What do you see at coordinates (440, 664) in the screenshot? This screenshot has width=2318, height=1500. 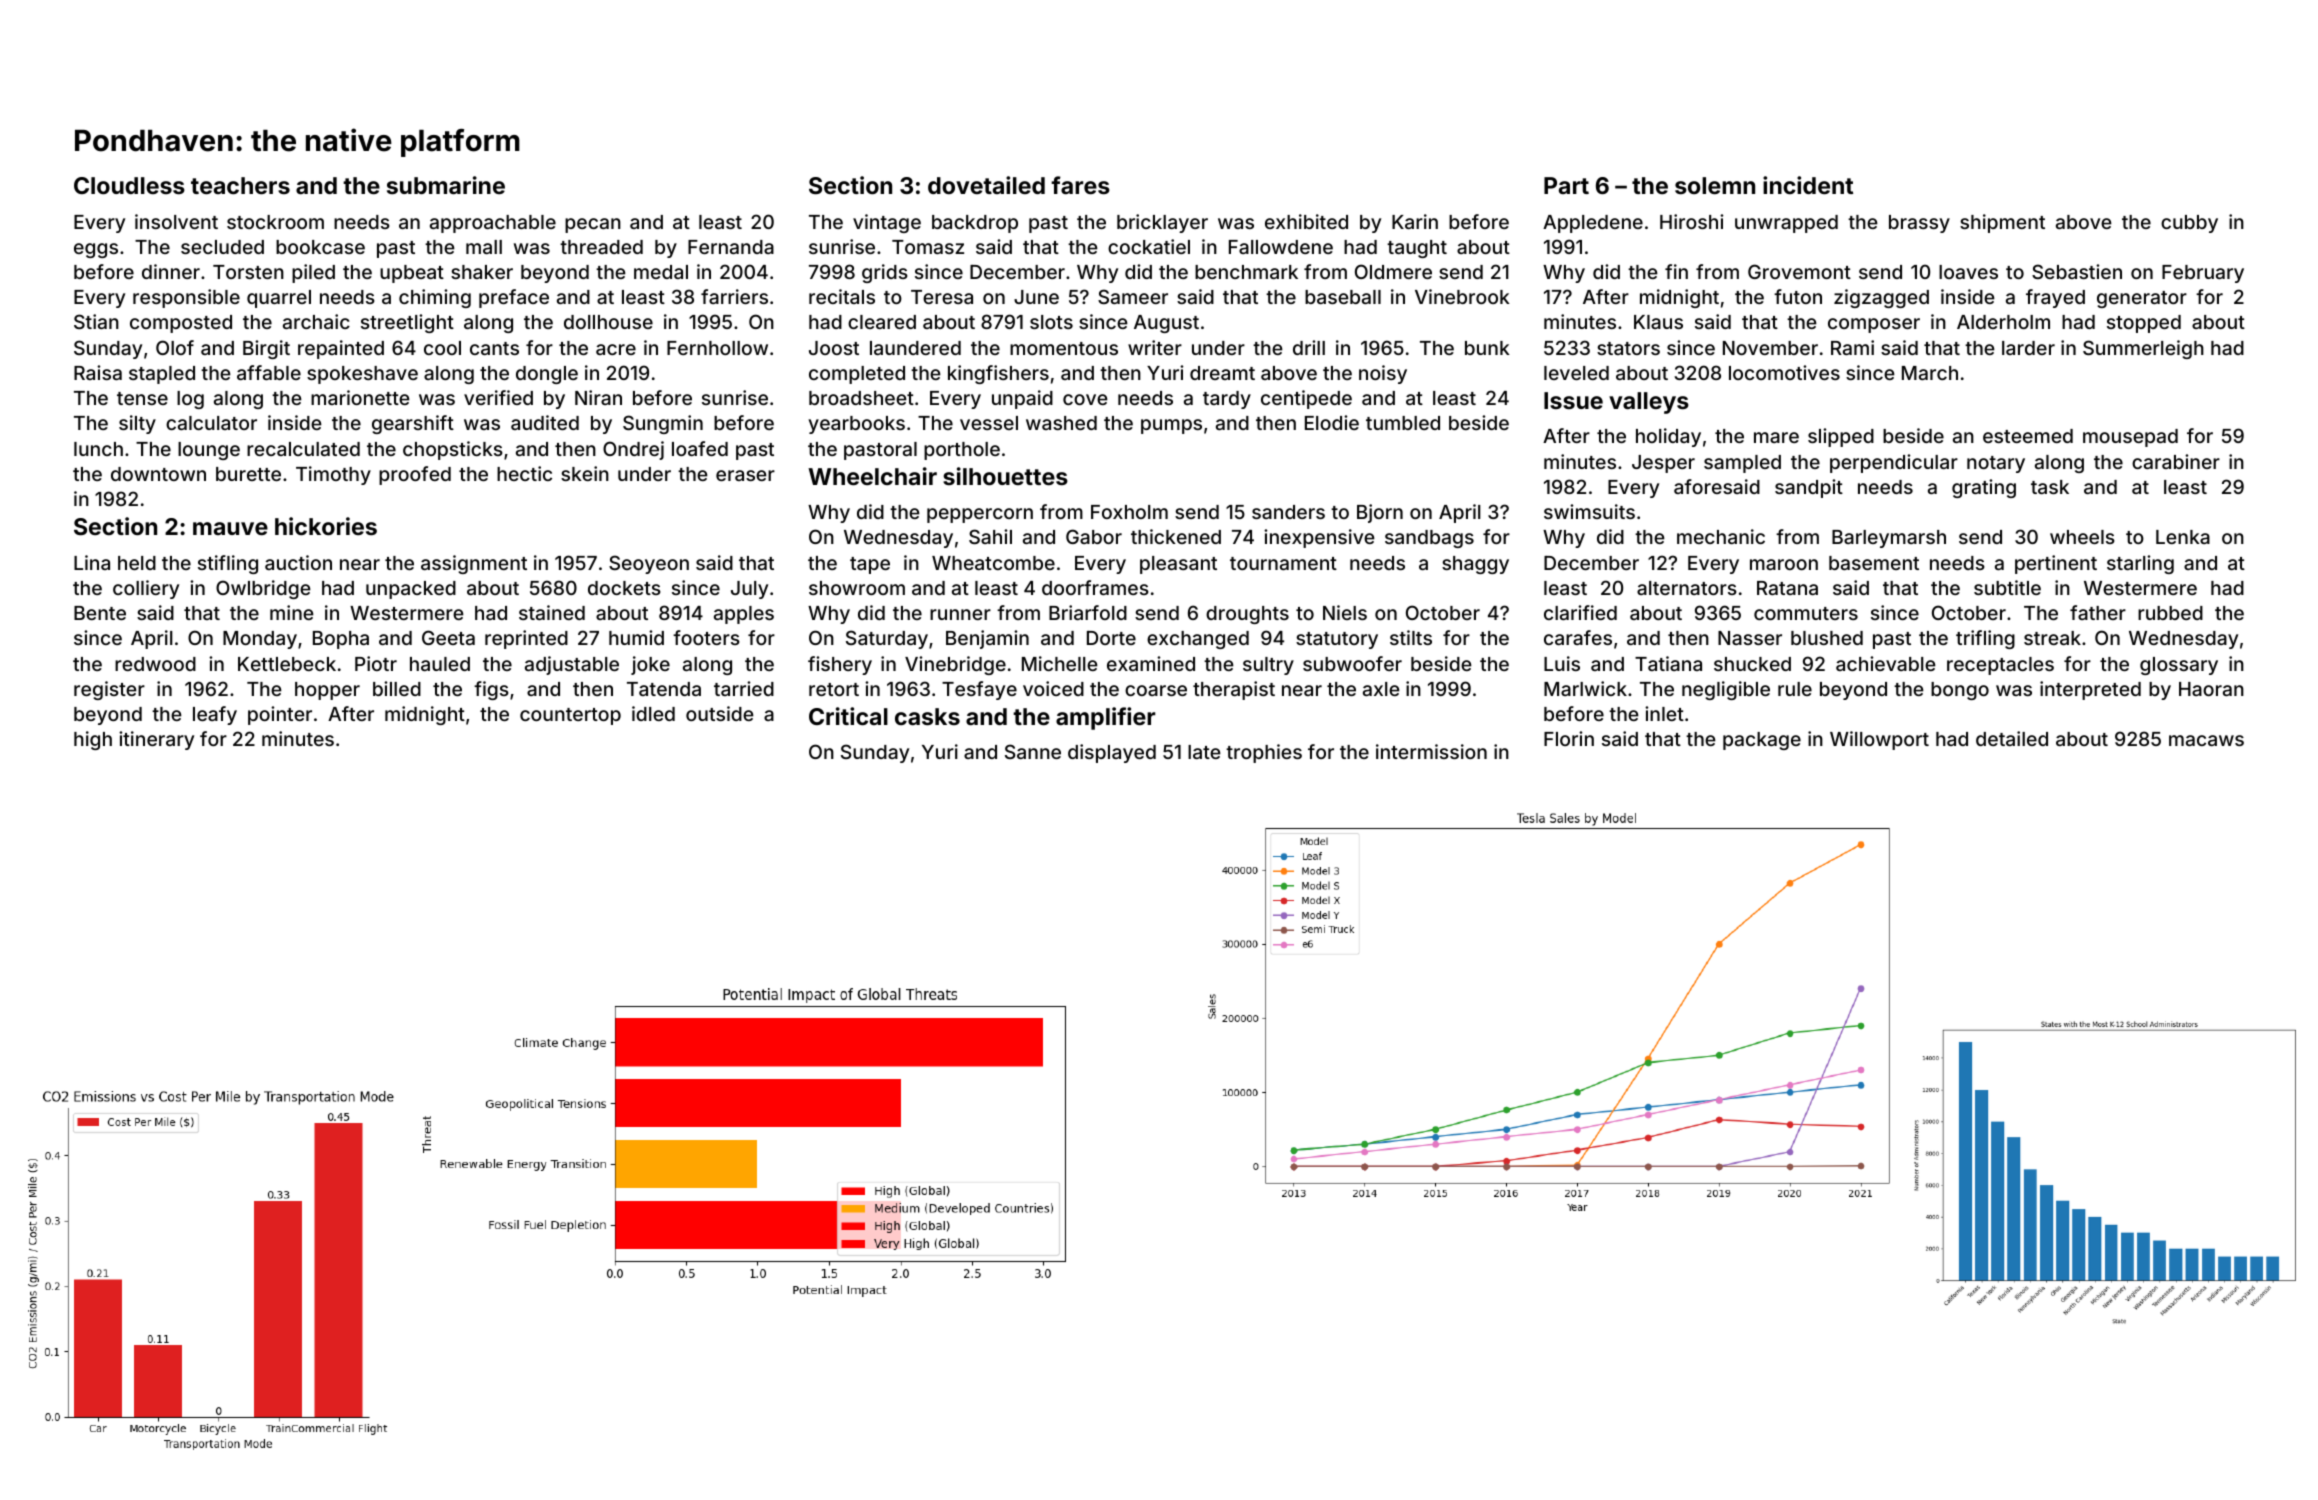 I see `hauled` at bounding box center [440, 664].
